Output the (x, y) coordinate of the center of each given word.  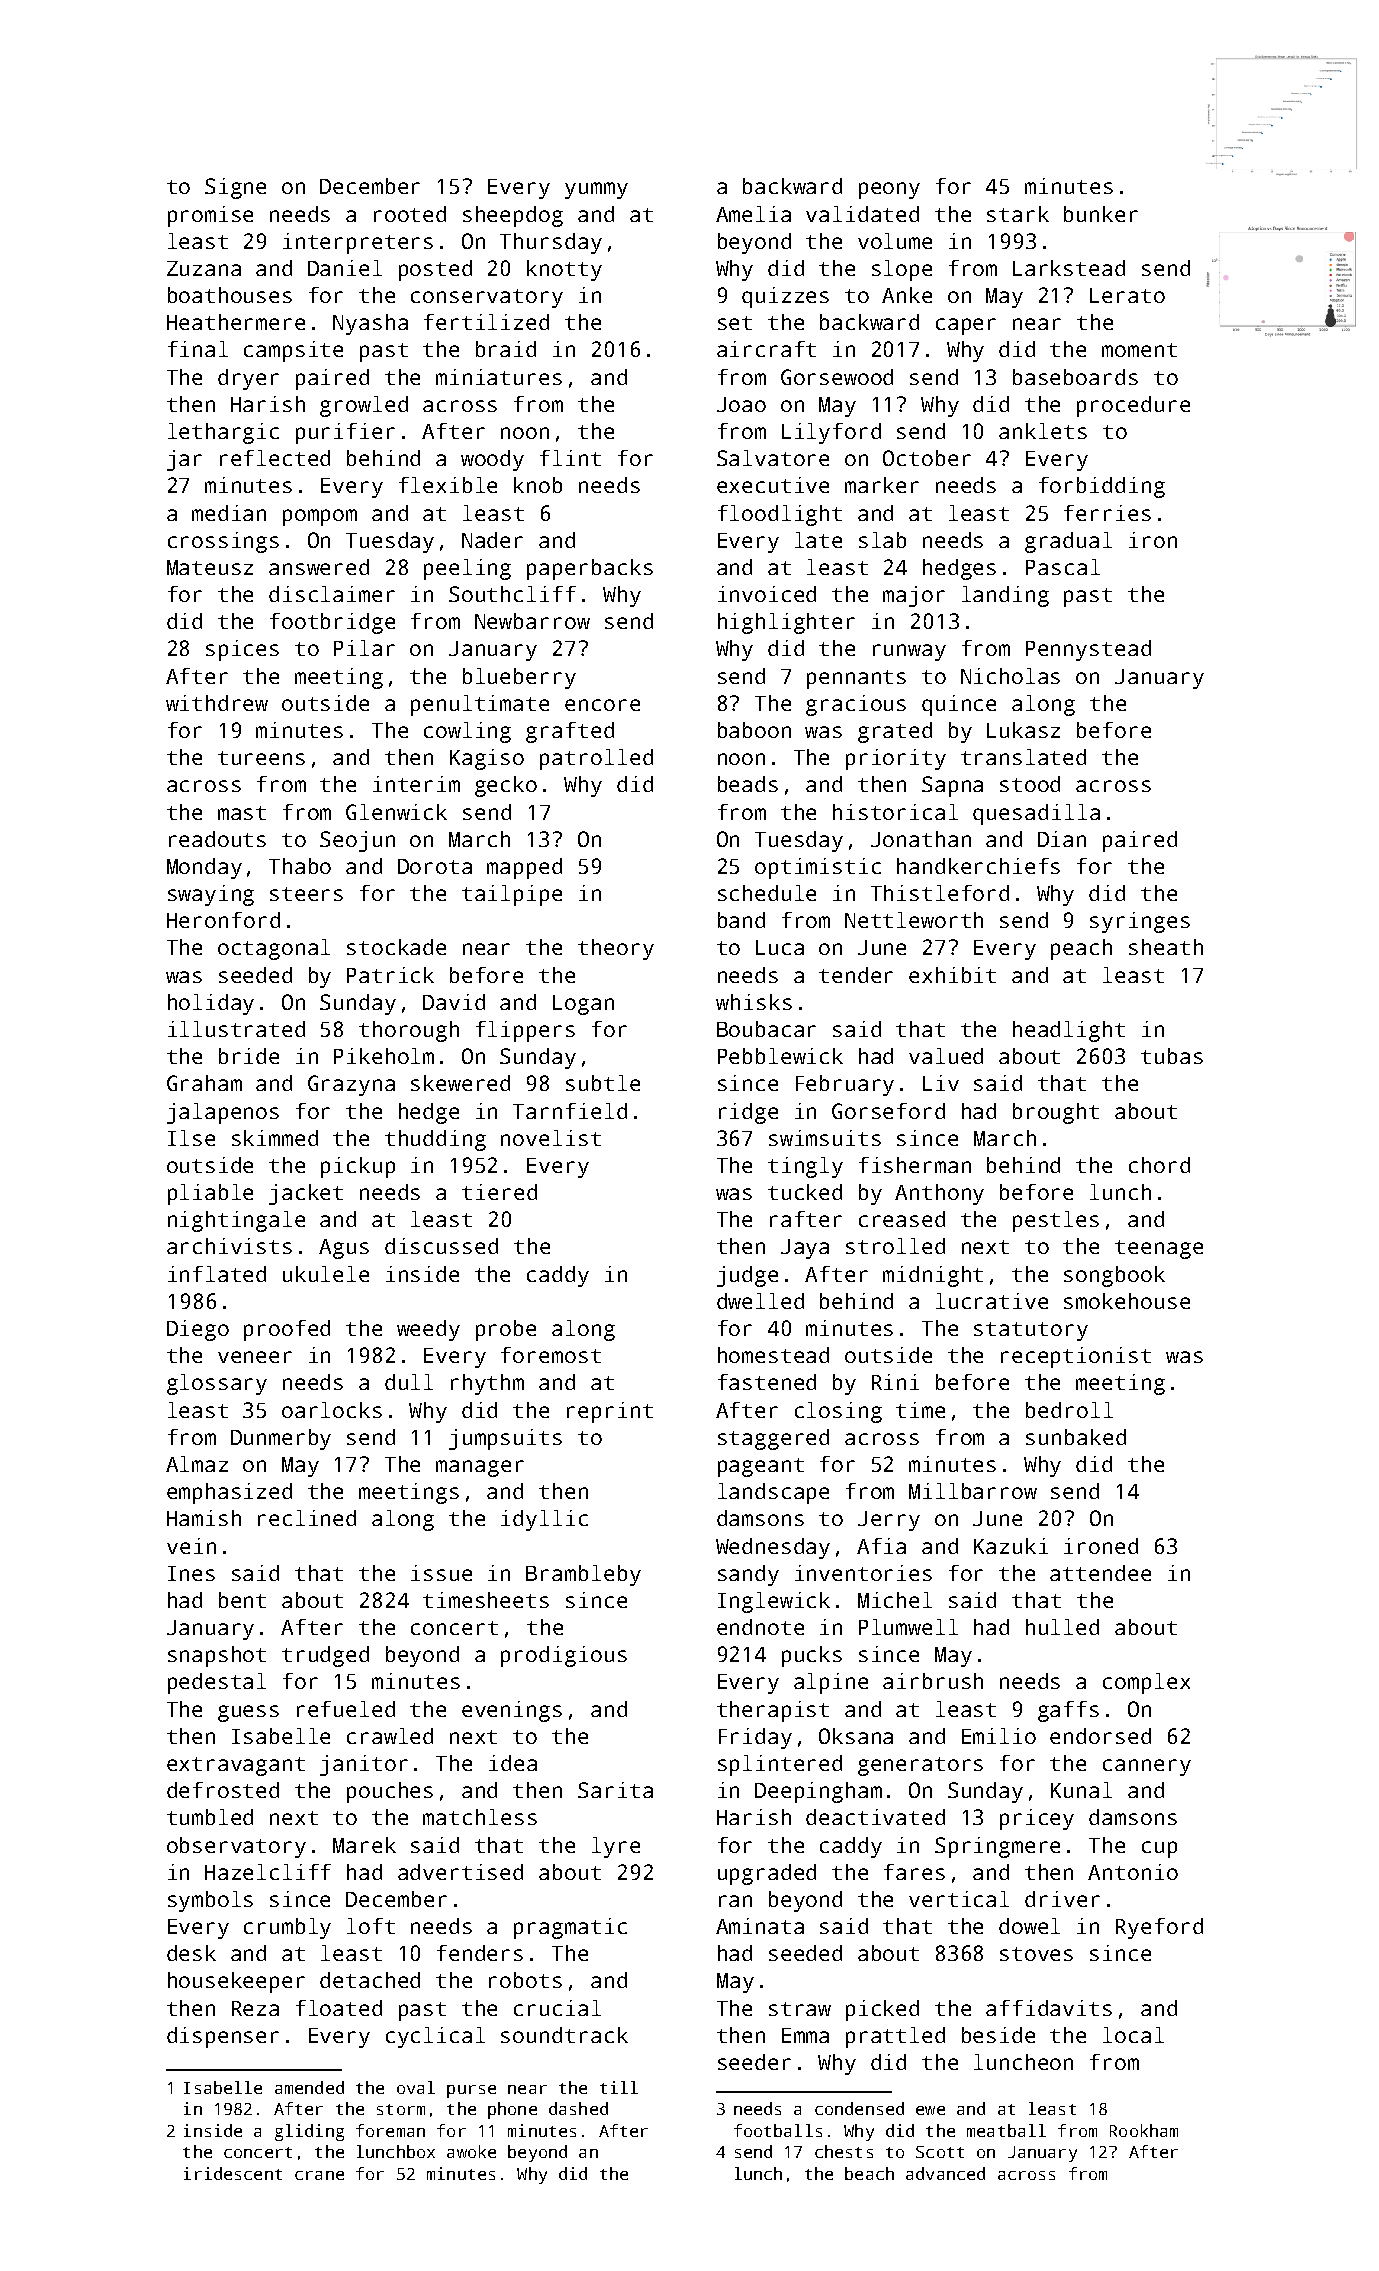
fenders (480, 1953)
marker (882, 485)
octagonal (274, 949)
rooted (410, 214)
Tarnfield (570, 1111)
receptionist (1076, 1357)
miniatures (499, 377)
